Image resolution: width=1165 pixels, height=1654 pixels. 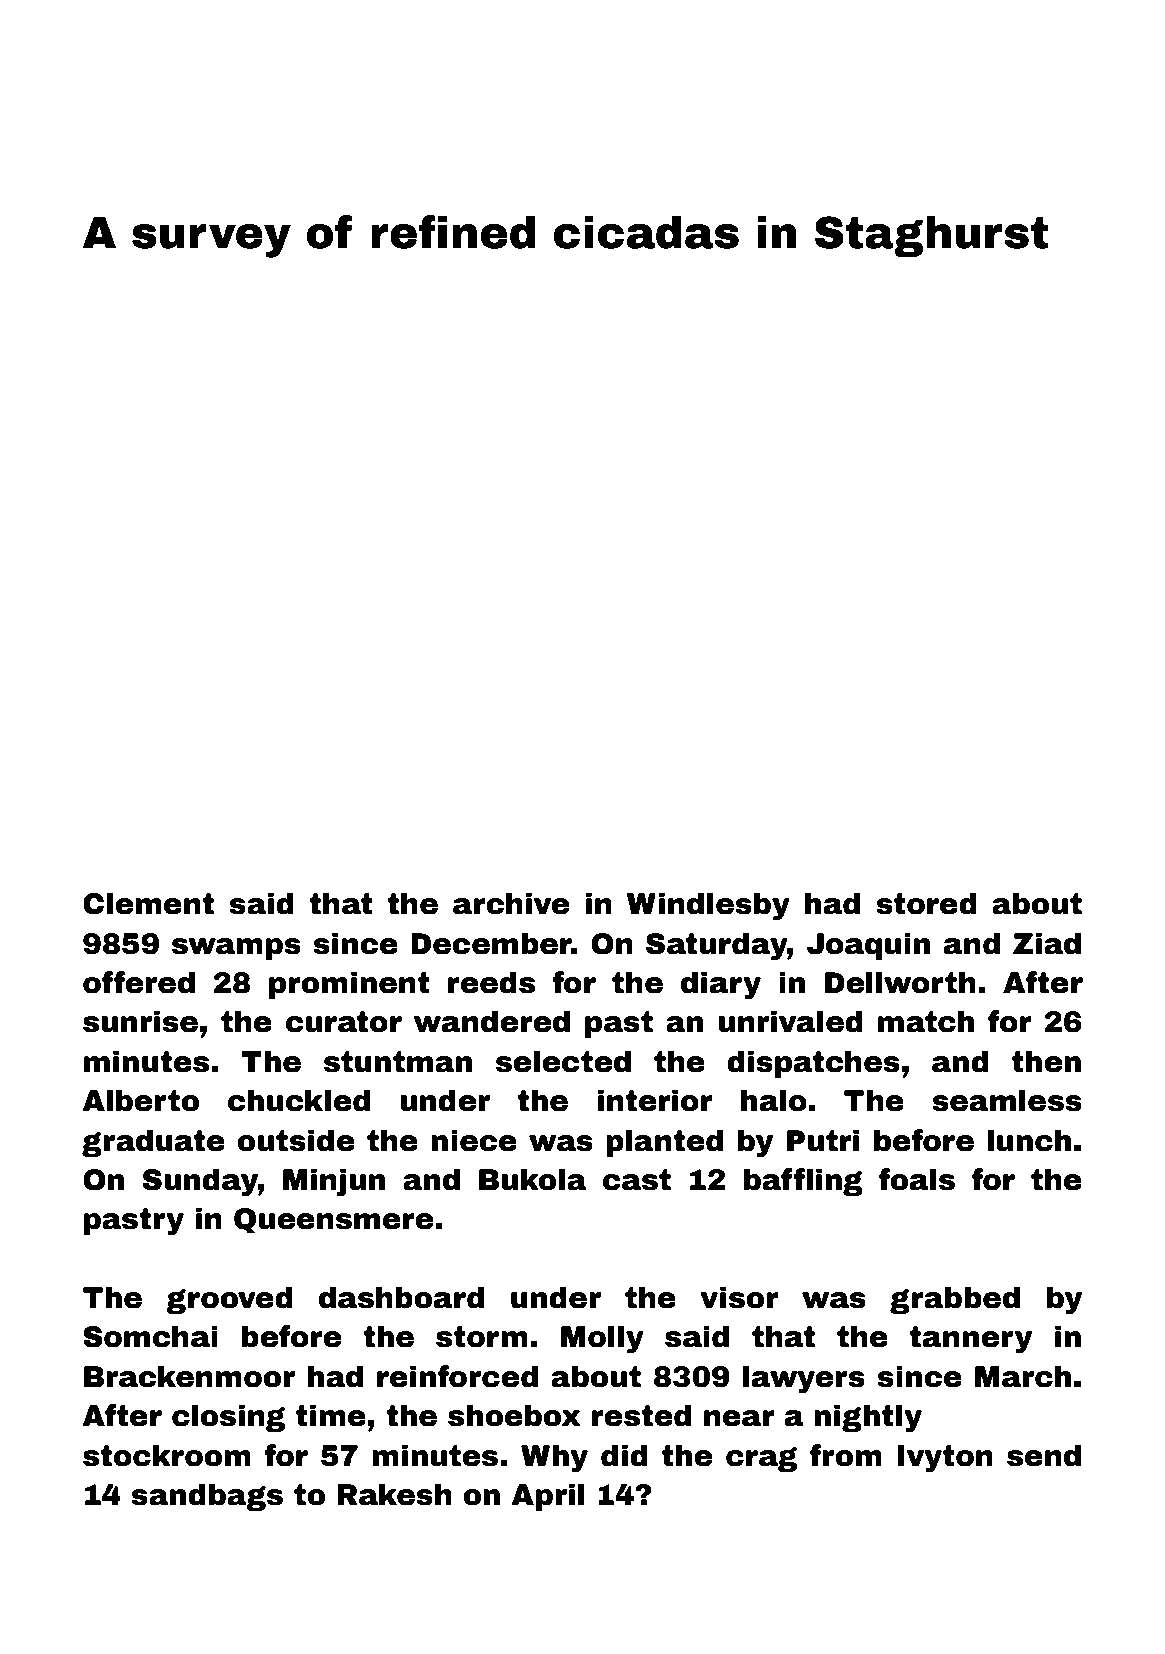 I want to click on foals, so click(x=917, y=1179).
